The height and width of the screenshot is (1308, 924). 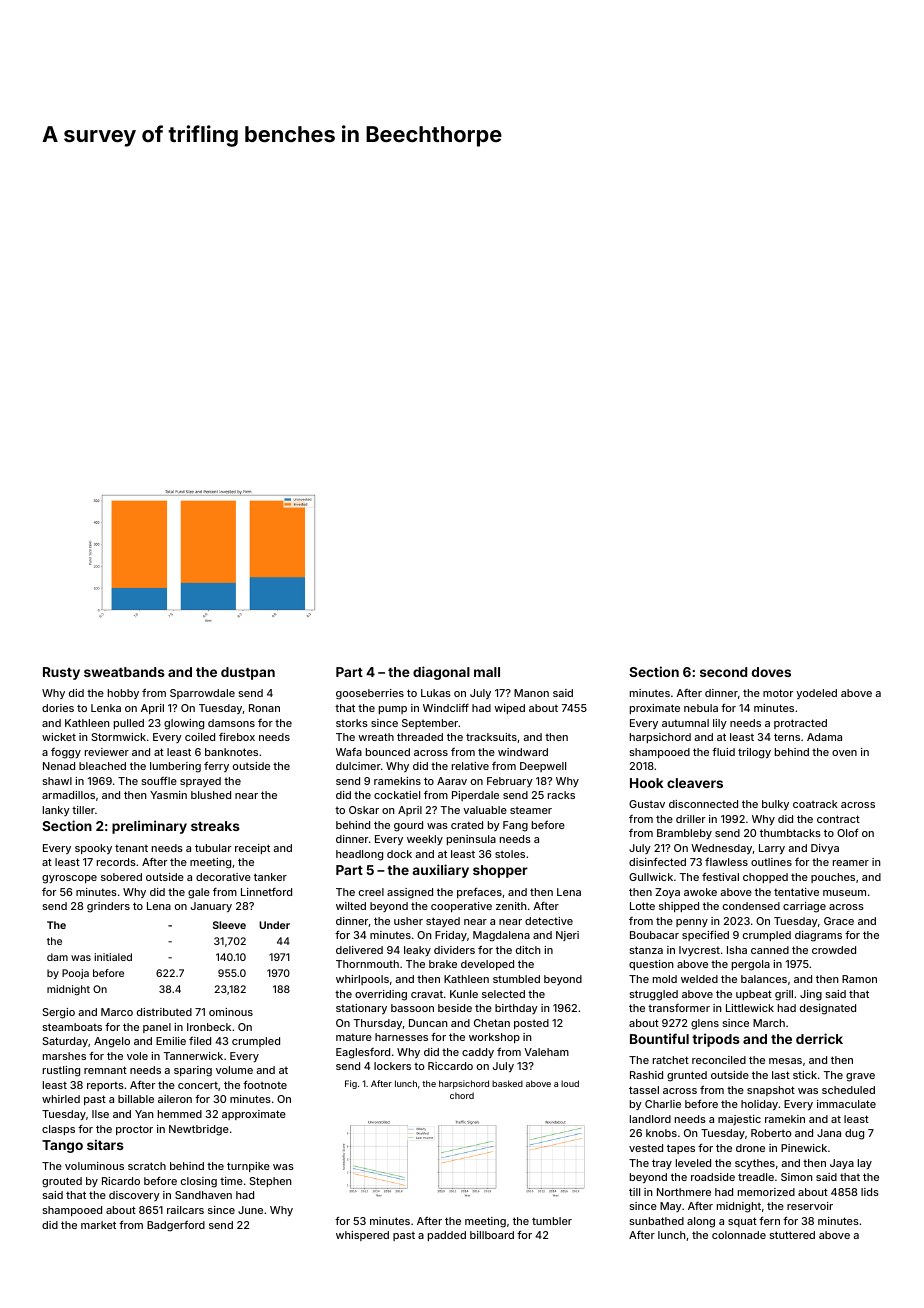 I want to click on delivered, so click(x=359, y=950).
